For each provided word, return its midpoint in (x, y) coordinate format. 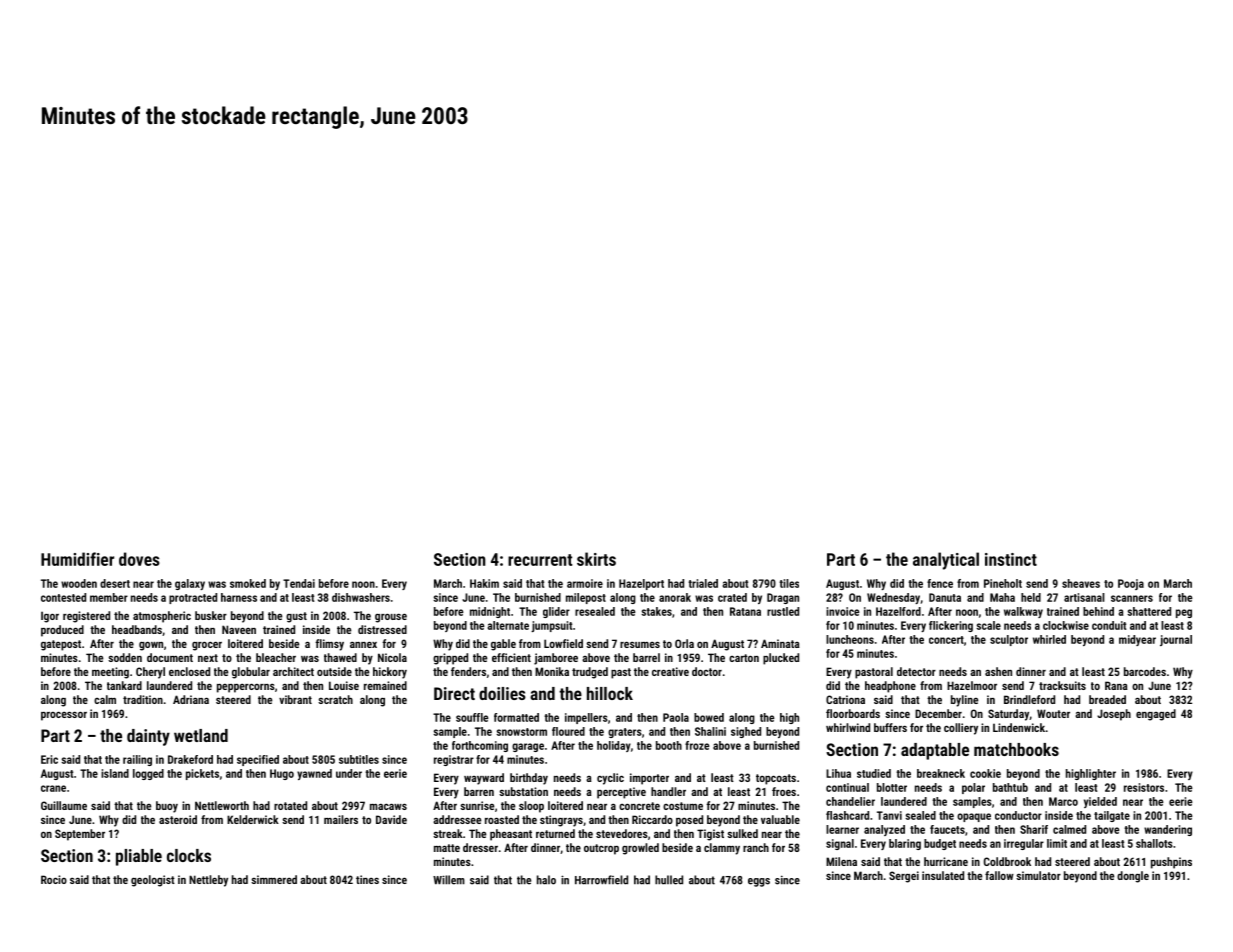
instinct (1011, 559)
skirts (596, 559)
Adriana (191, 699)
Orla (684, 643)
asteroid (178, 819)
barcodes (1145, 671)
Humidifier (77, 559)
